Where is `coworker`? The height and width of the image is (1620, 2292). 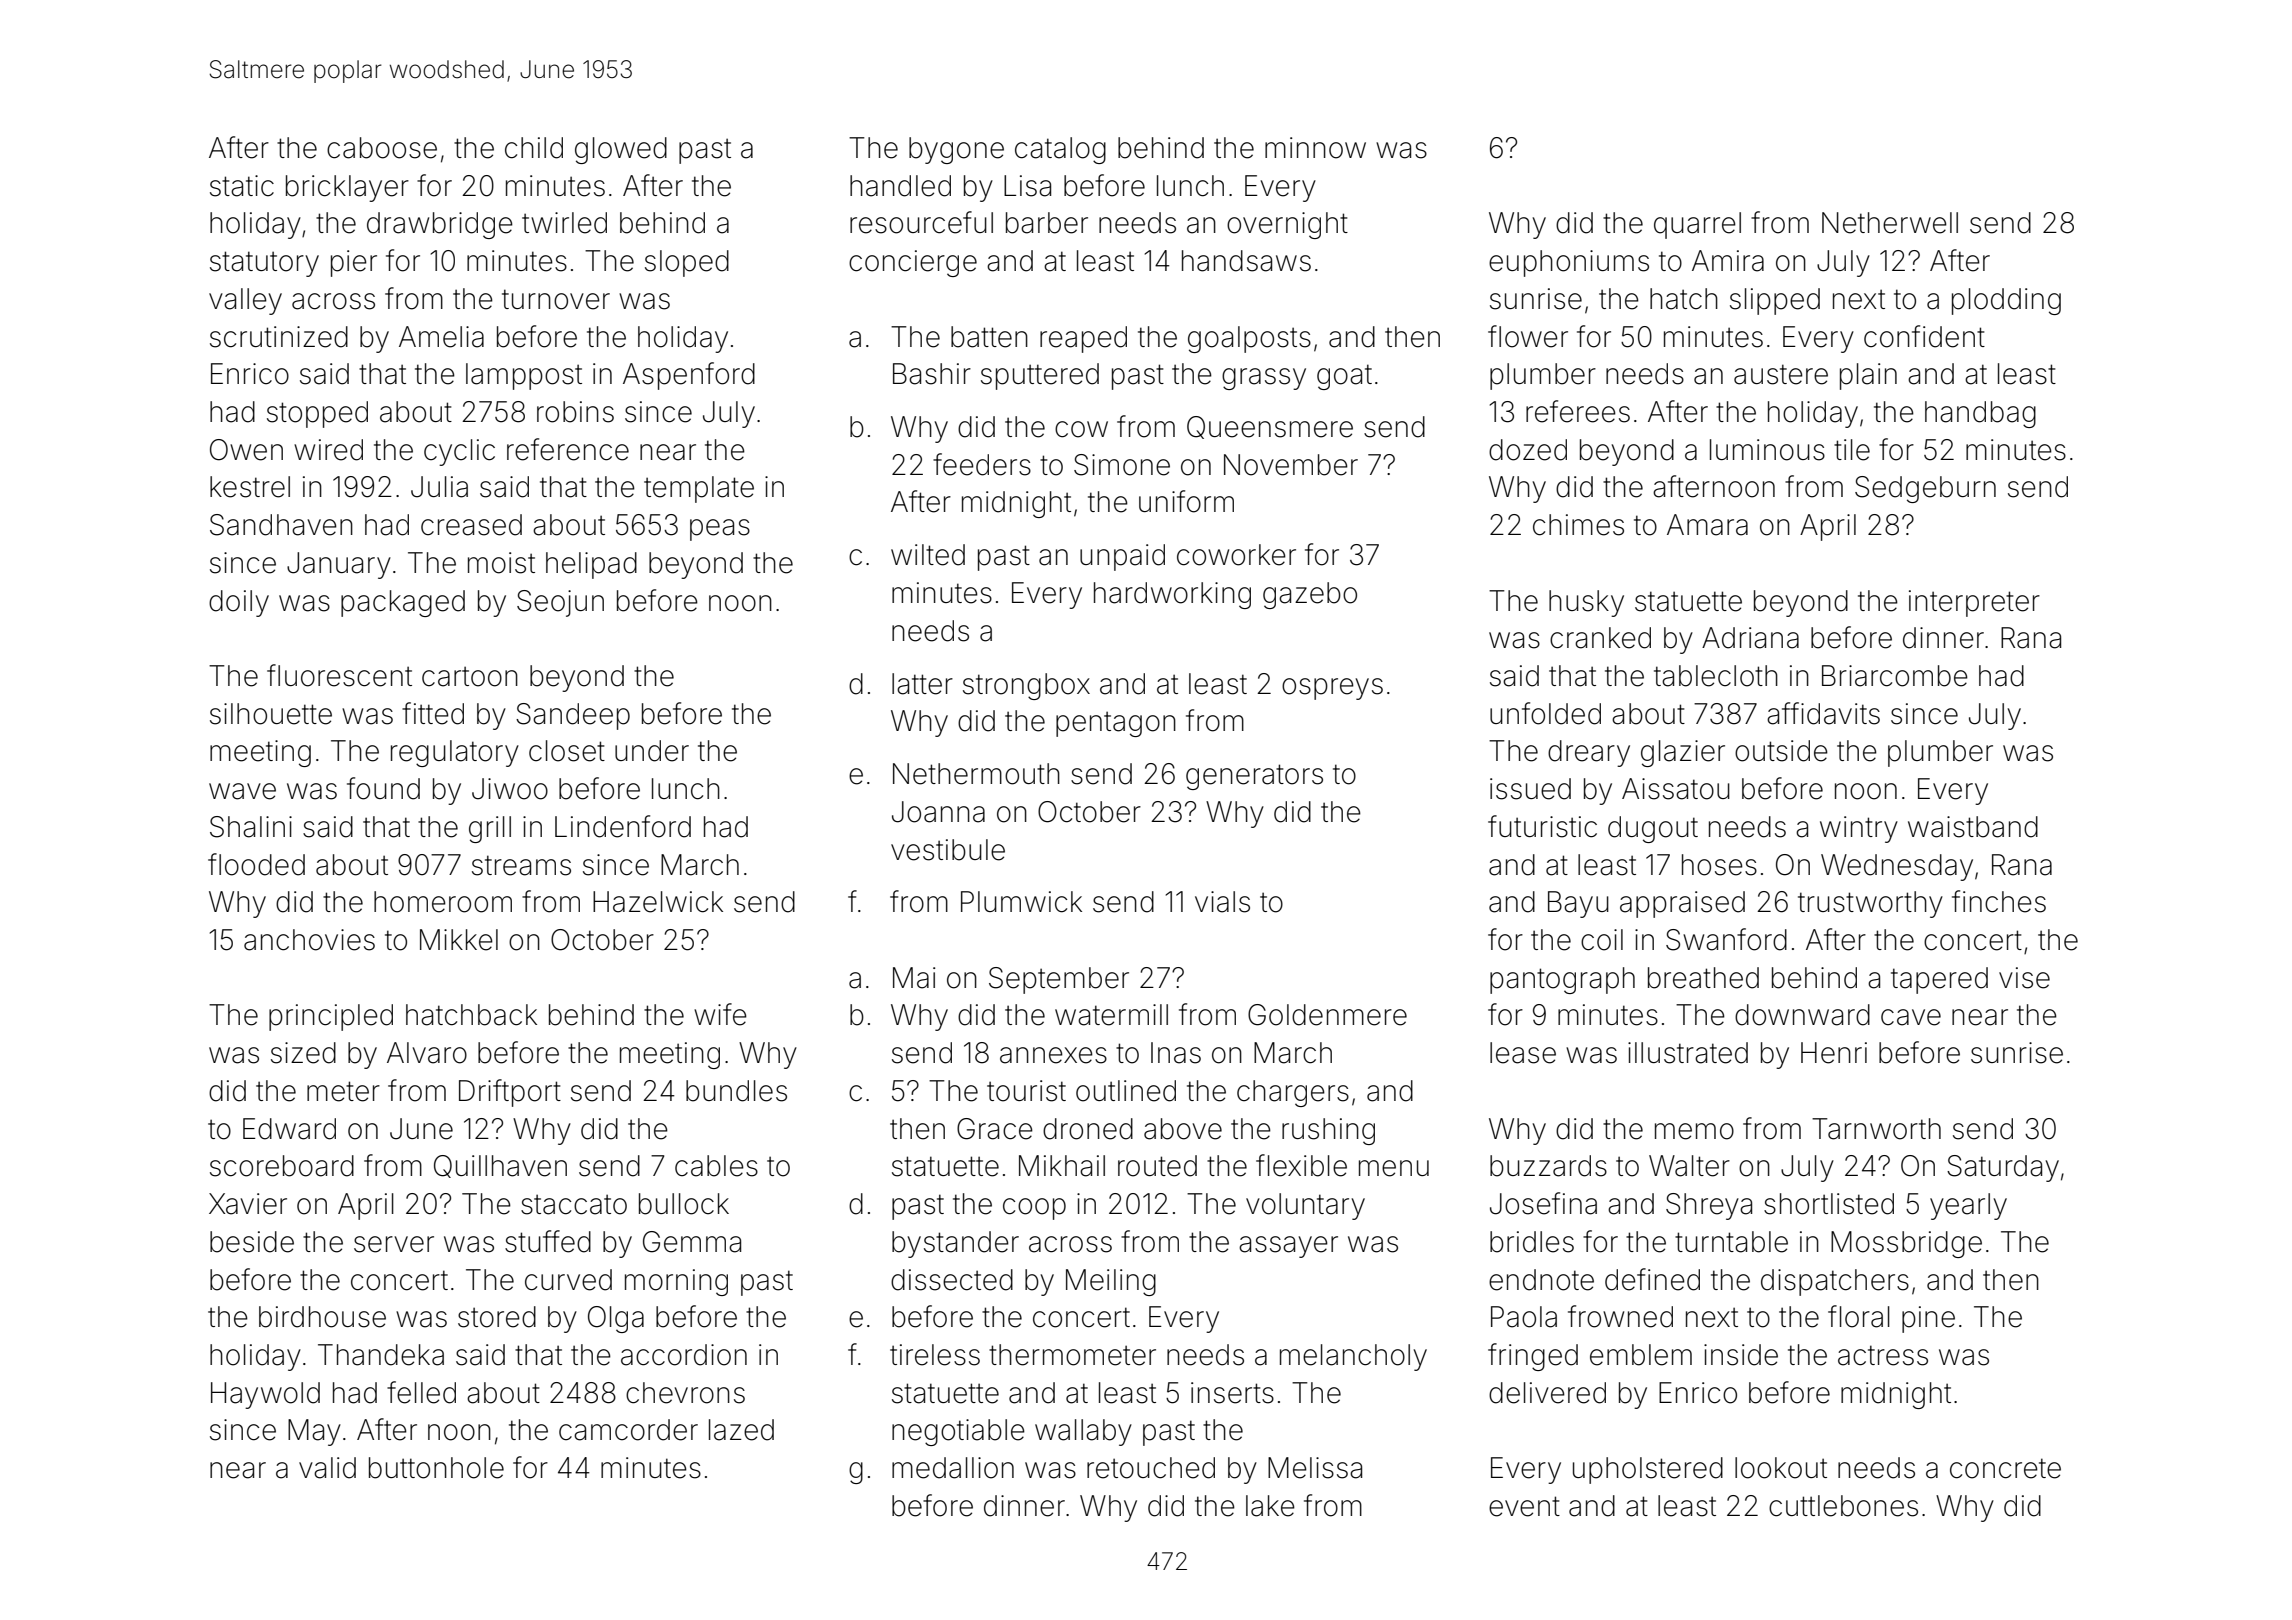 coworker is located at coordinates (1236, 555).
